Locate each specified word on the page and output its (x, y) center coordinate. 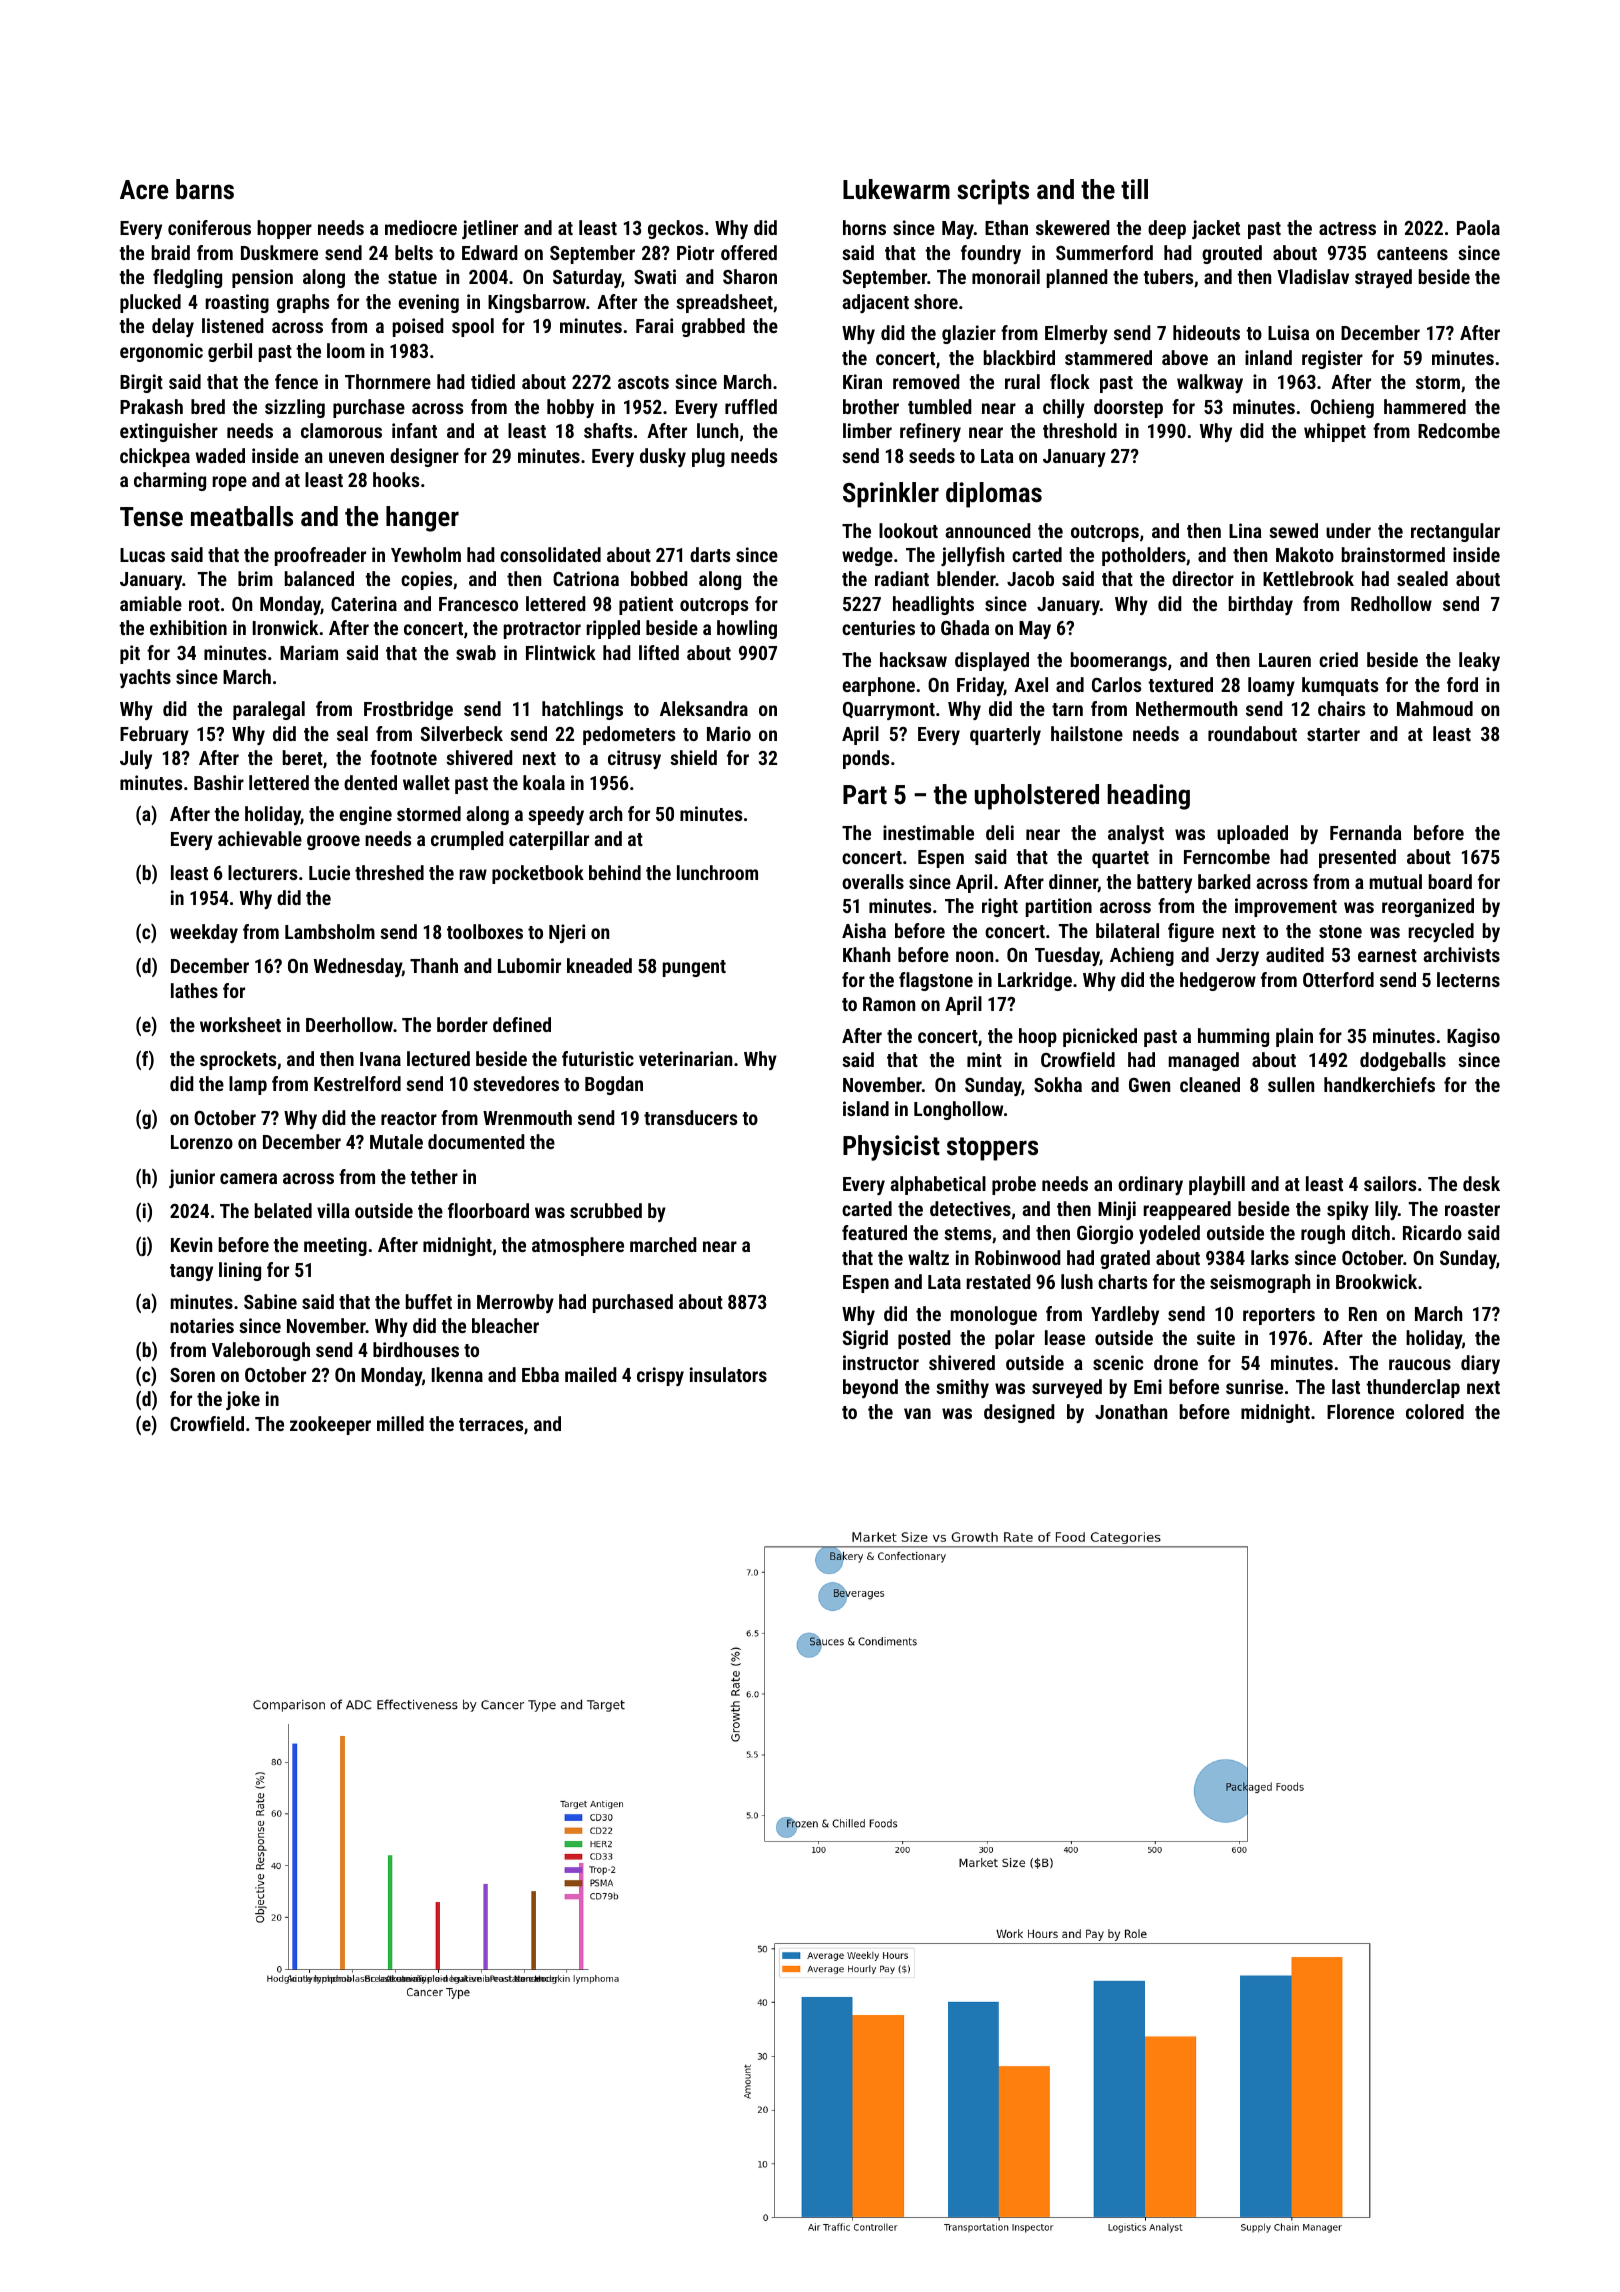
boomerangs (1119, 661)
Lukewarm (896, 189)
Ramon (889, 1004)
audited (1295, 954)
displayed (992, 661)
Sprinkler (891, 495)
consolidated (550, 554)
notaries (202, 1325)
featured (874, 1232)
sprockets (238, 1060)
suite (1216, 1337)
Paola (1478, 227)
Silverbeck (462, 733)
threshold (1080, 430)
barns (205, 189)
